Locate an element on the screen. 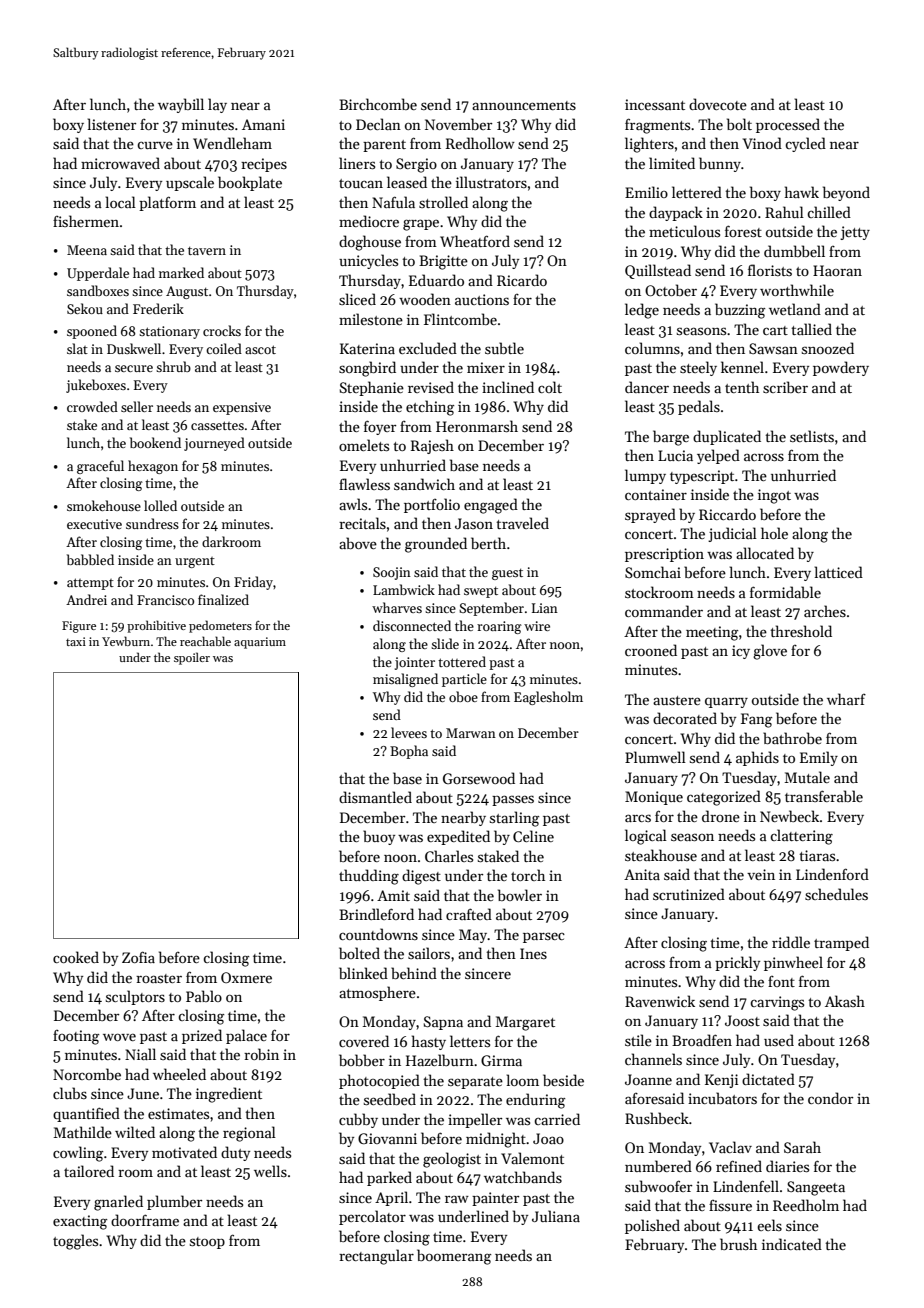 The image size is (924, 1308). marked is located at coordinates (181, 272).
